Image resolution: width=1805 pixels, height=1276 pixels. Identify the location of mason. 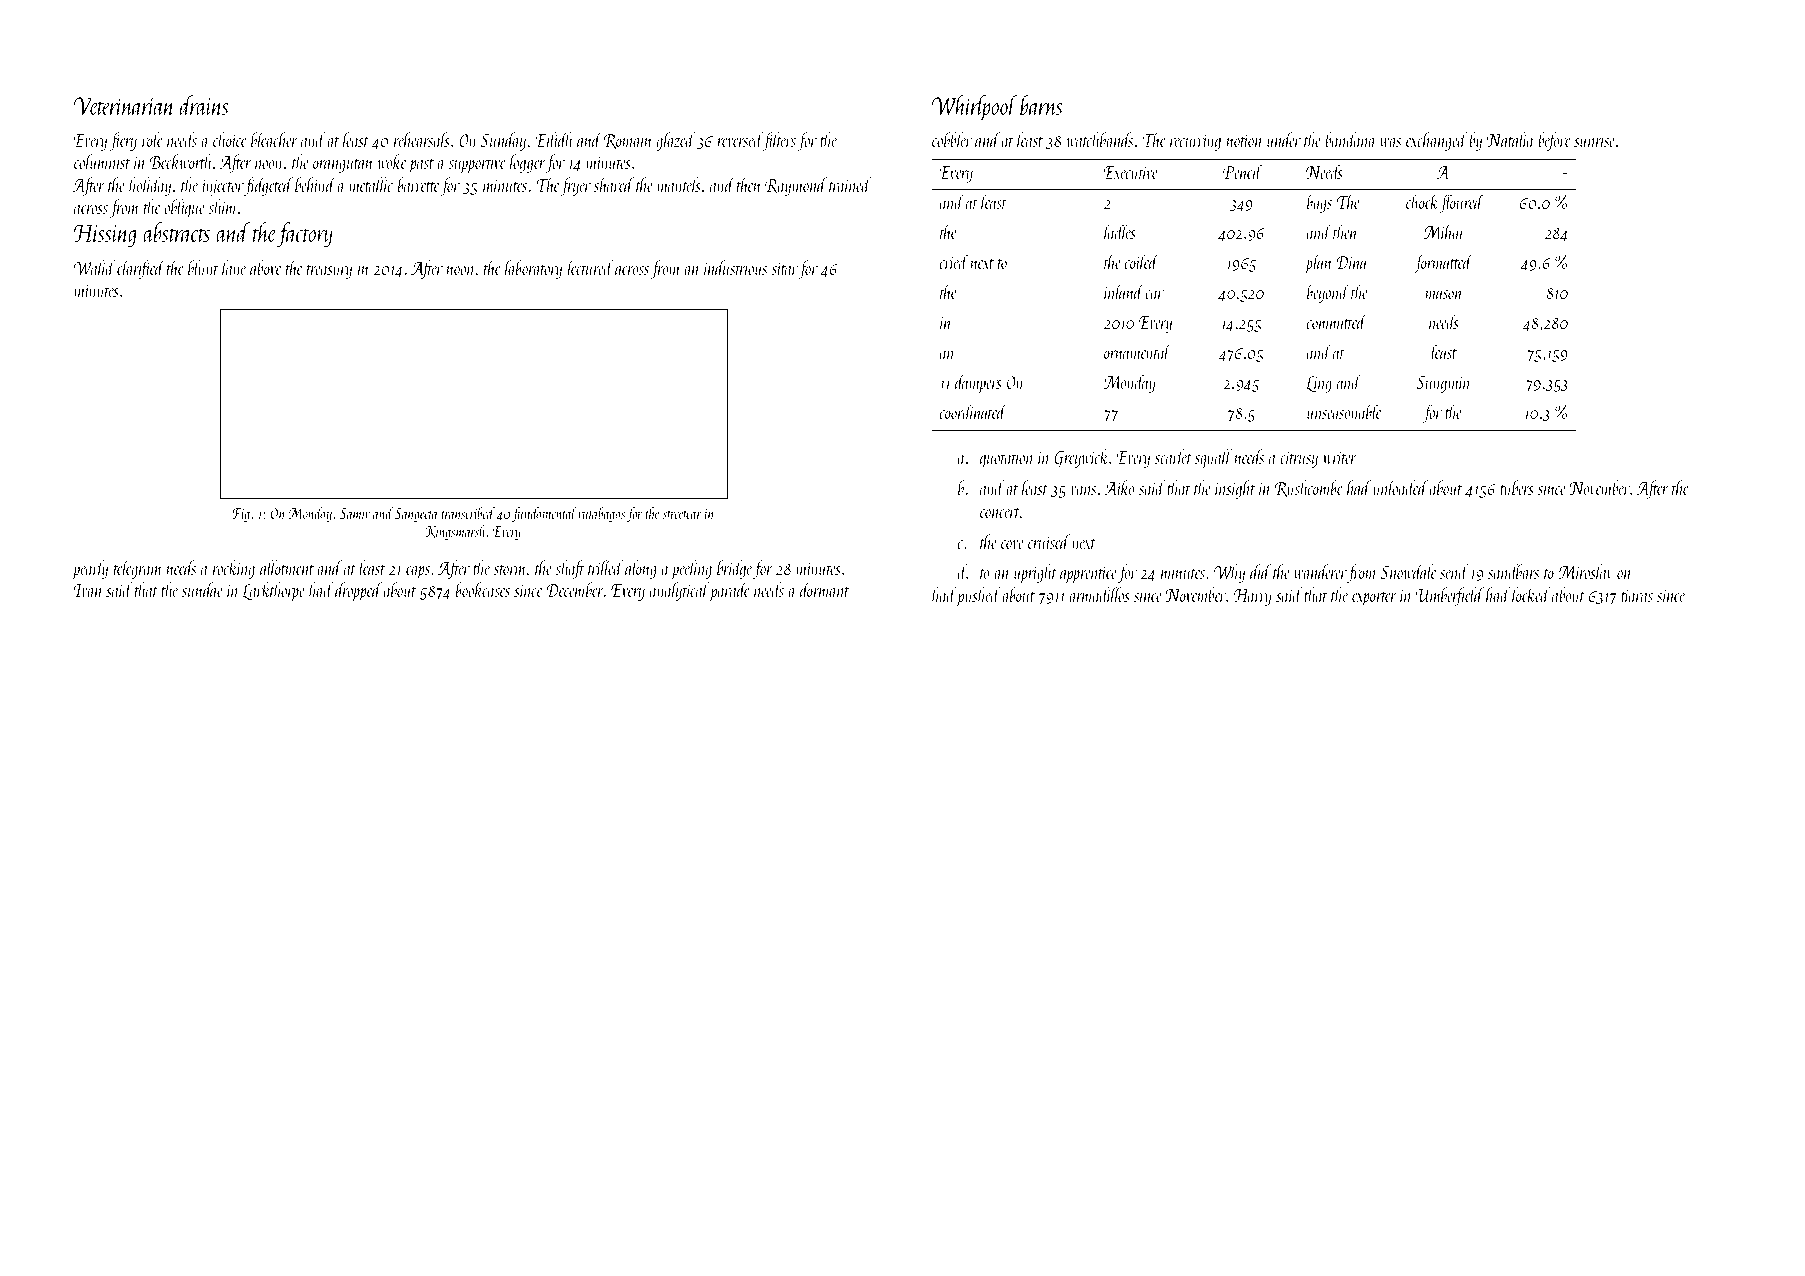
(1444, 294).
